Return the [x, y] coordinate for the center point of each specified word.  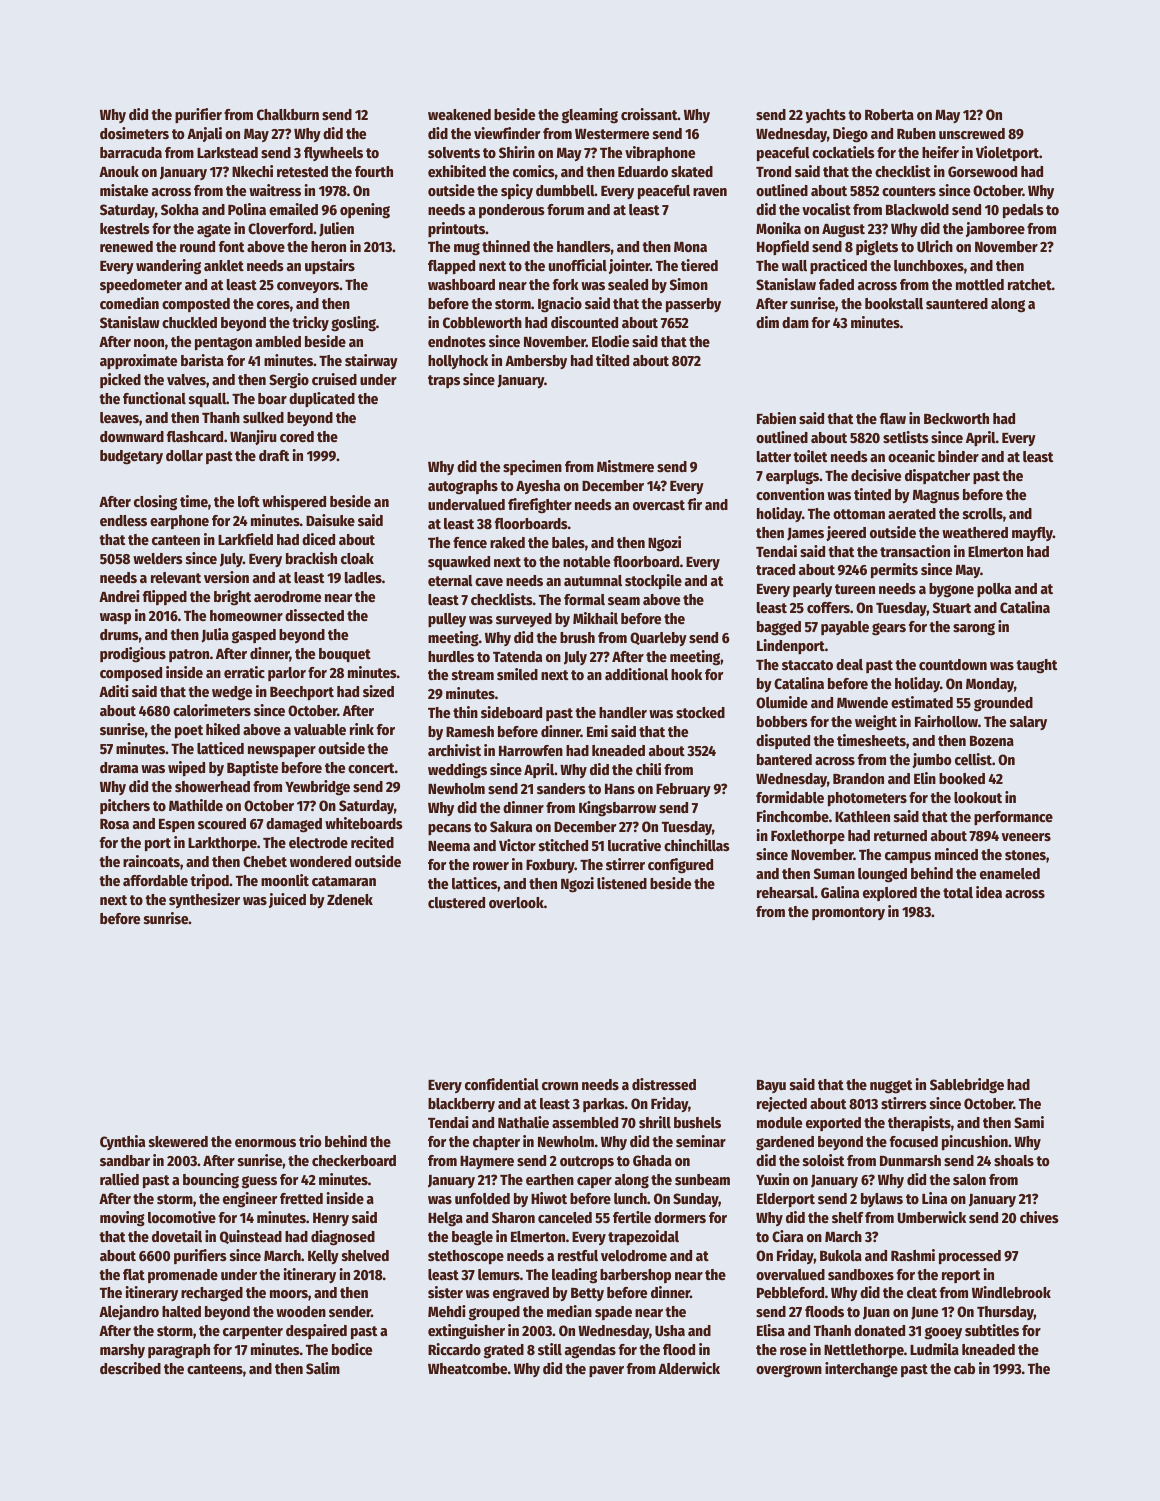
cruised [334, 379]
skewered [178, 1141]
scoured [222, 823]
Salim [323, 1368]
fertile [632, 1217]
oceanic [911, 456]
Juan [876, 1313]
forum [565, 209]
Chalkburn [288, 114]
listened [622, 883]
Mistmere [625, 466]
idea [989, 892]
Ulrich [935, 246]
